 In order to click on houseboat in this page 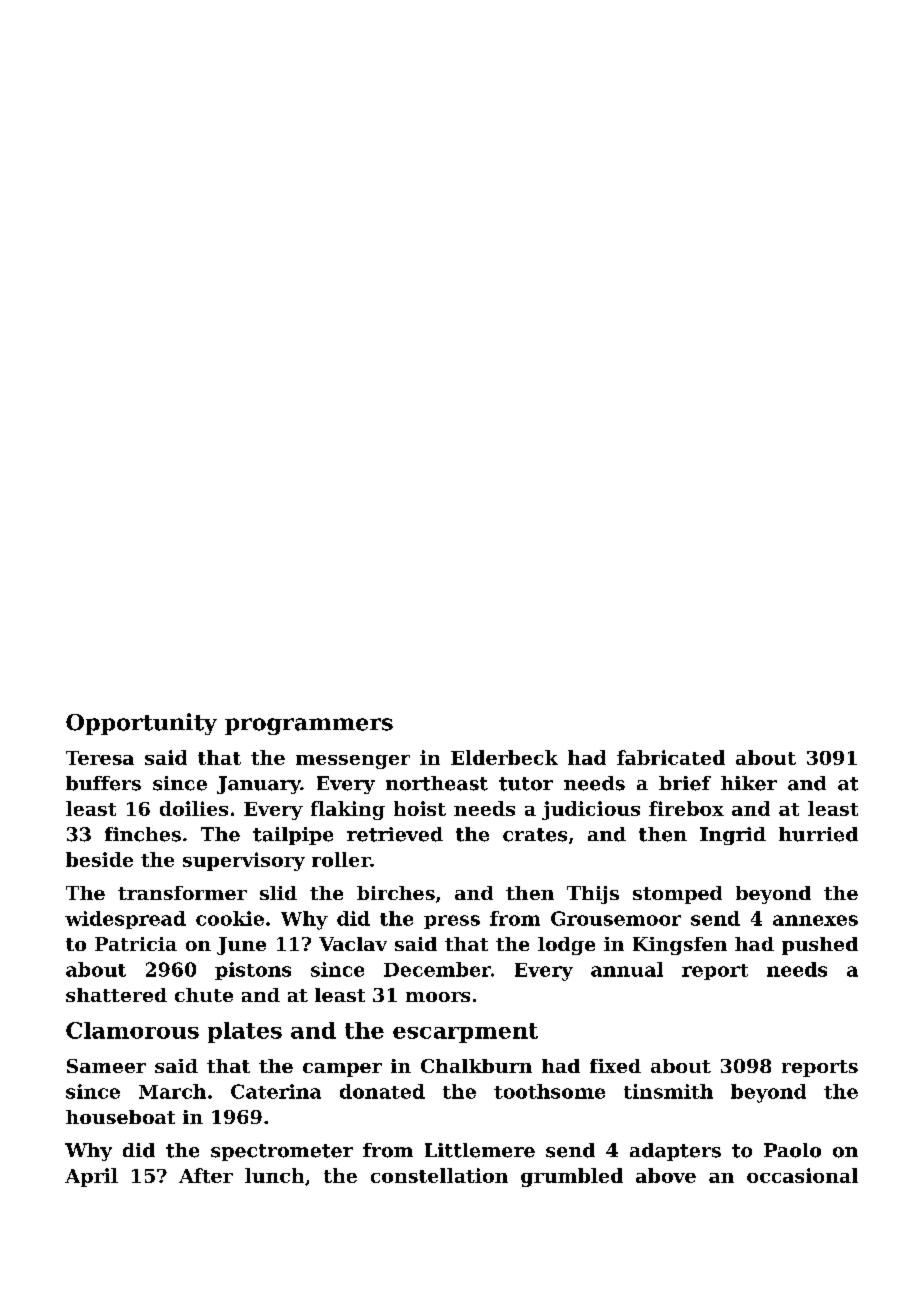, I will do `click(120, 1117)`.
